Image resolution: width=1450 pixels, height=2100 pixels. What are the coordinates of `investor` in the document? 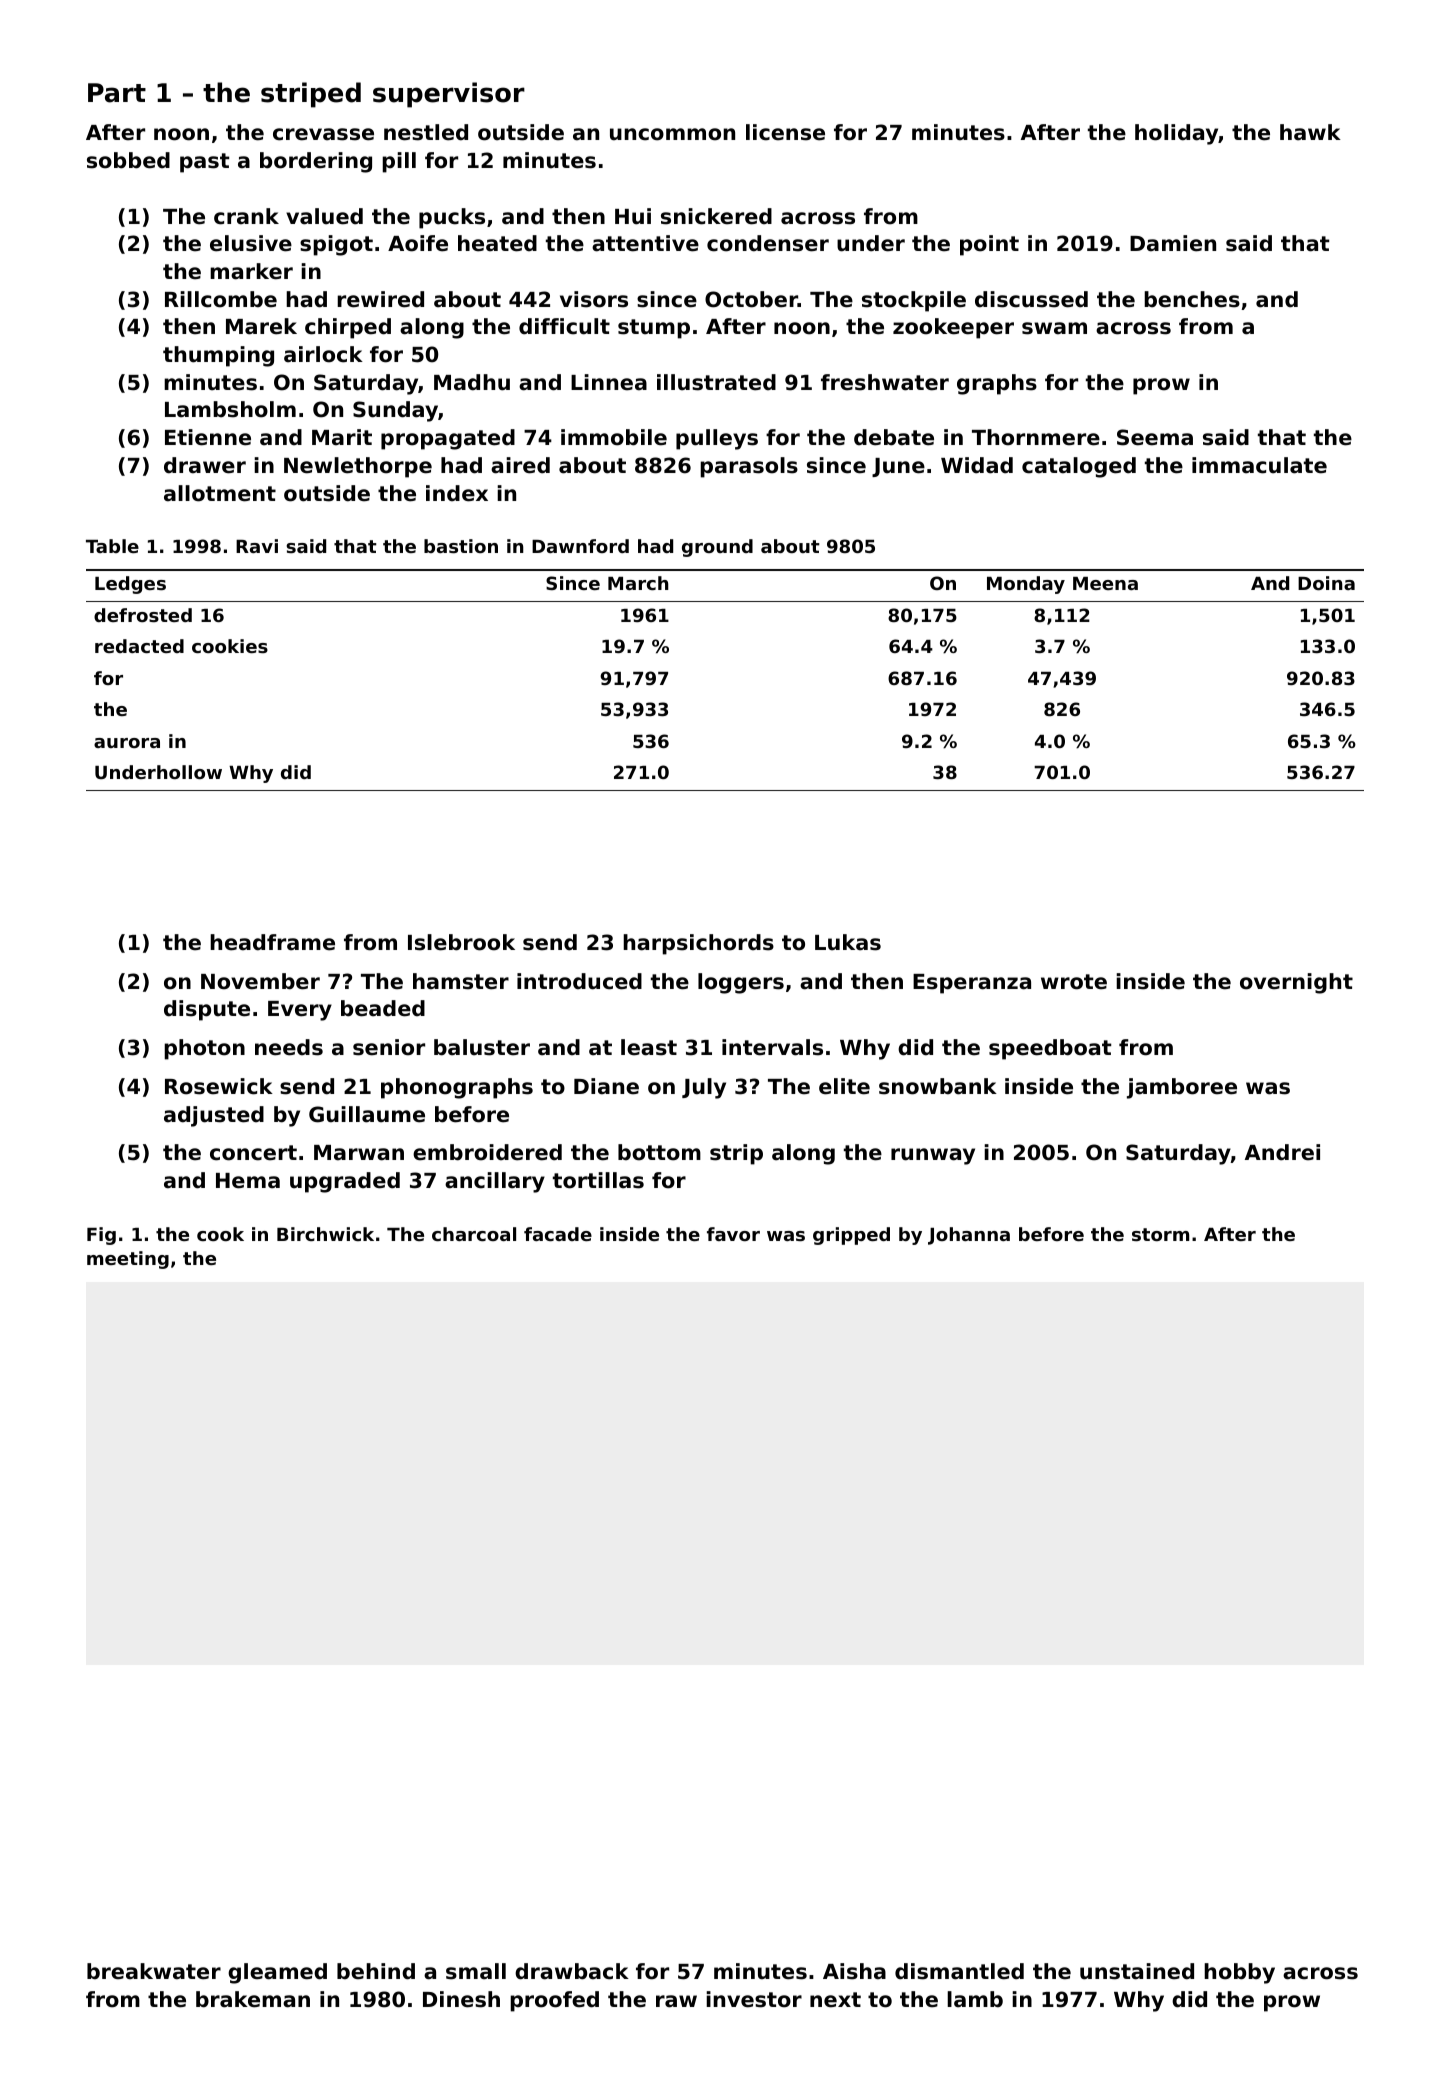 It's located at (754, 1999).
